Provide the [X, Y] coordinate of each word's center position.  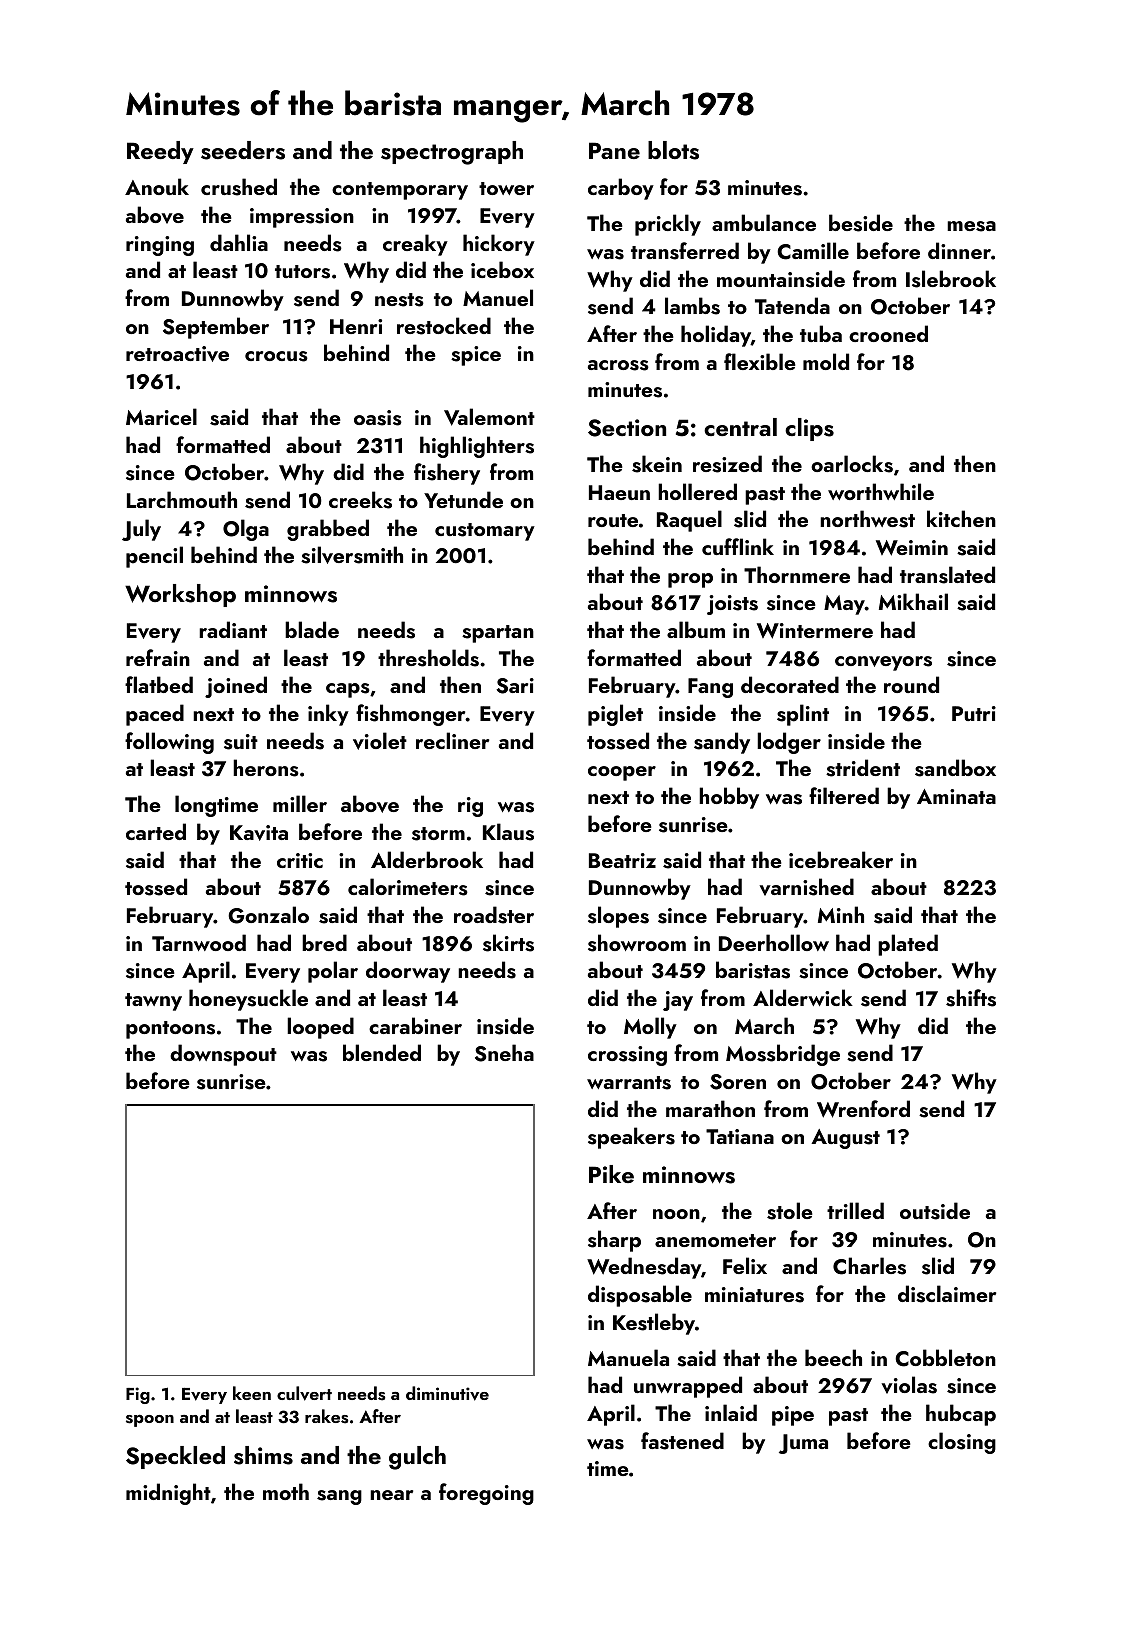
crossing [627, 1056]
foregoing [486, 1494]
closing [962, 1443]
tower [506, 188]
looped [320, 1028]
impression [302, 218]
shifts [971, 998]
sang [339, 1497]
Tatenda [792, 305]
